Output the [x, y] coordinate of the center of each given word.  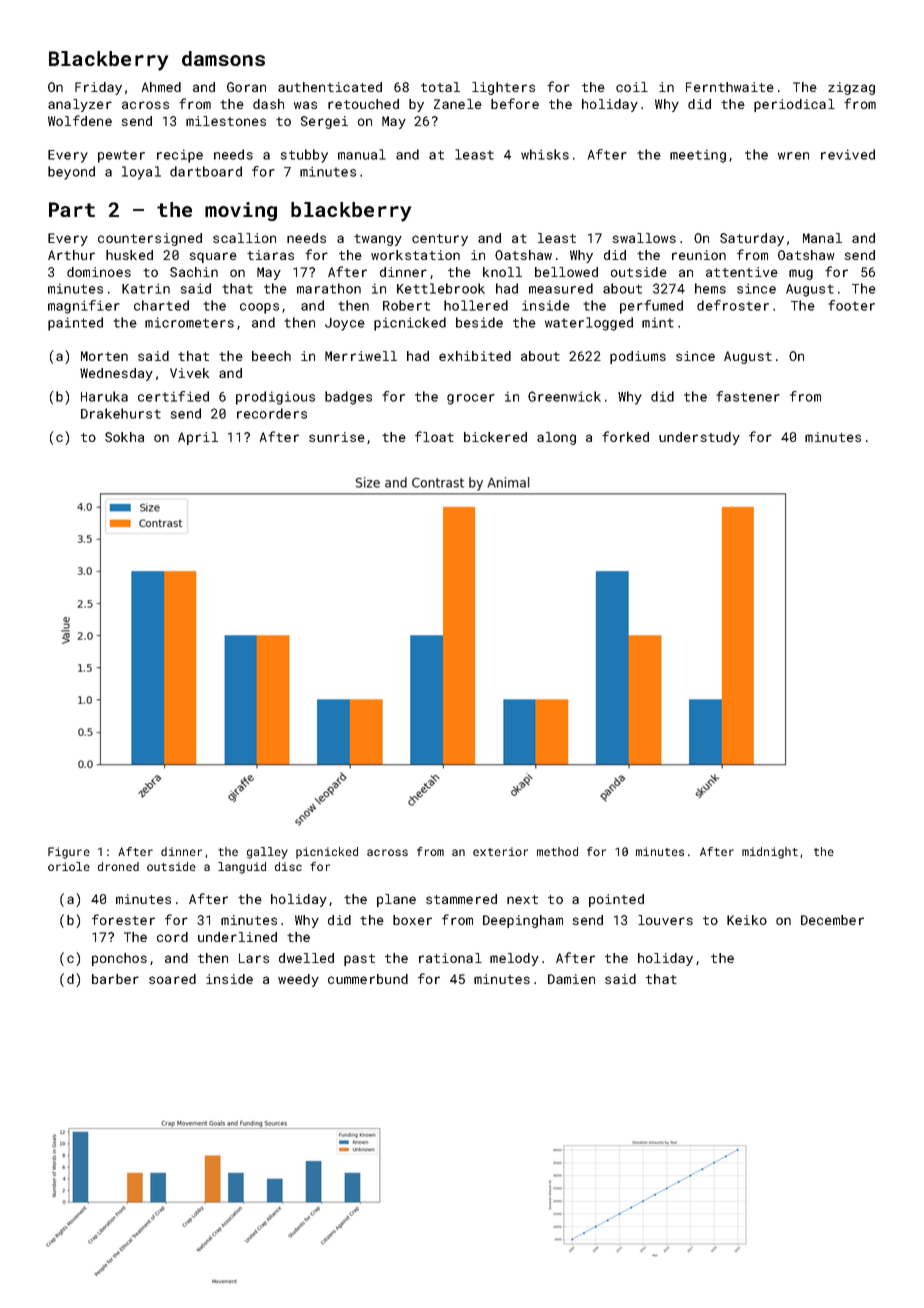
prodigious [275, 398]
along [556, 438]
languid [242, 868]
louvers [665, 920]
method [557, 851]
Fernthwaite [730, 87]
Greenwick [564, 396]
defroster [733, 305]
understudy [699, 438]
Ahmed [161, 87]
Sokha [124, 437]
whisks [545, 154]
